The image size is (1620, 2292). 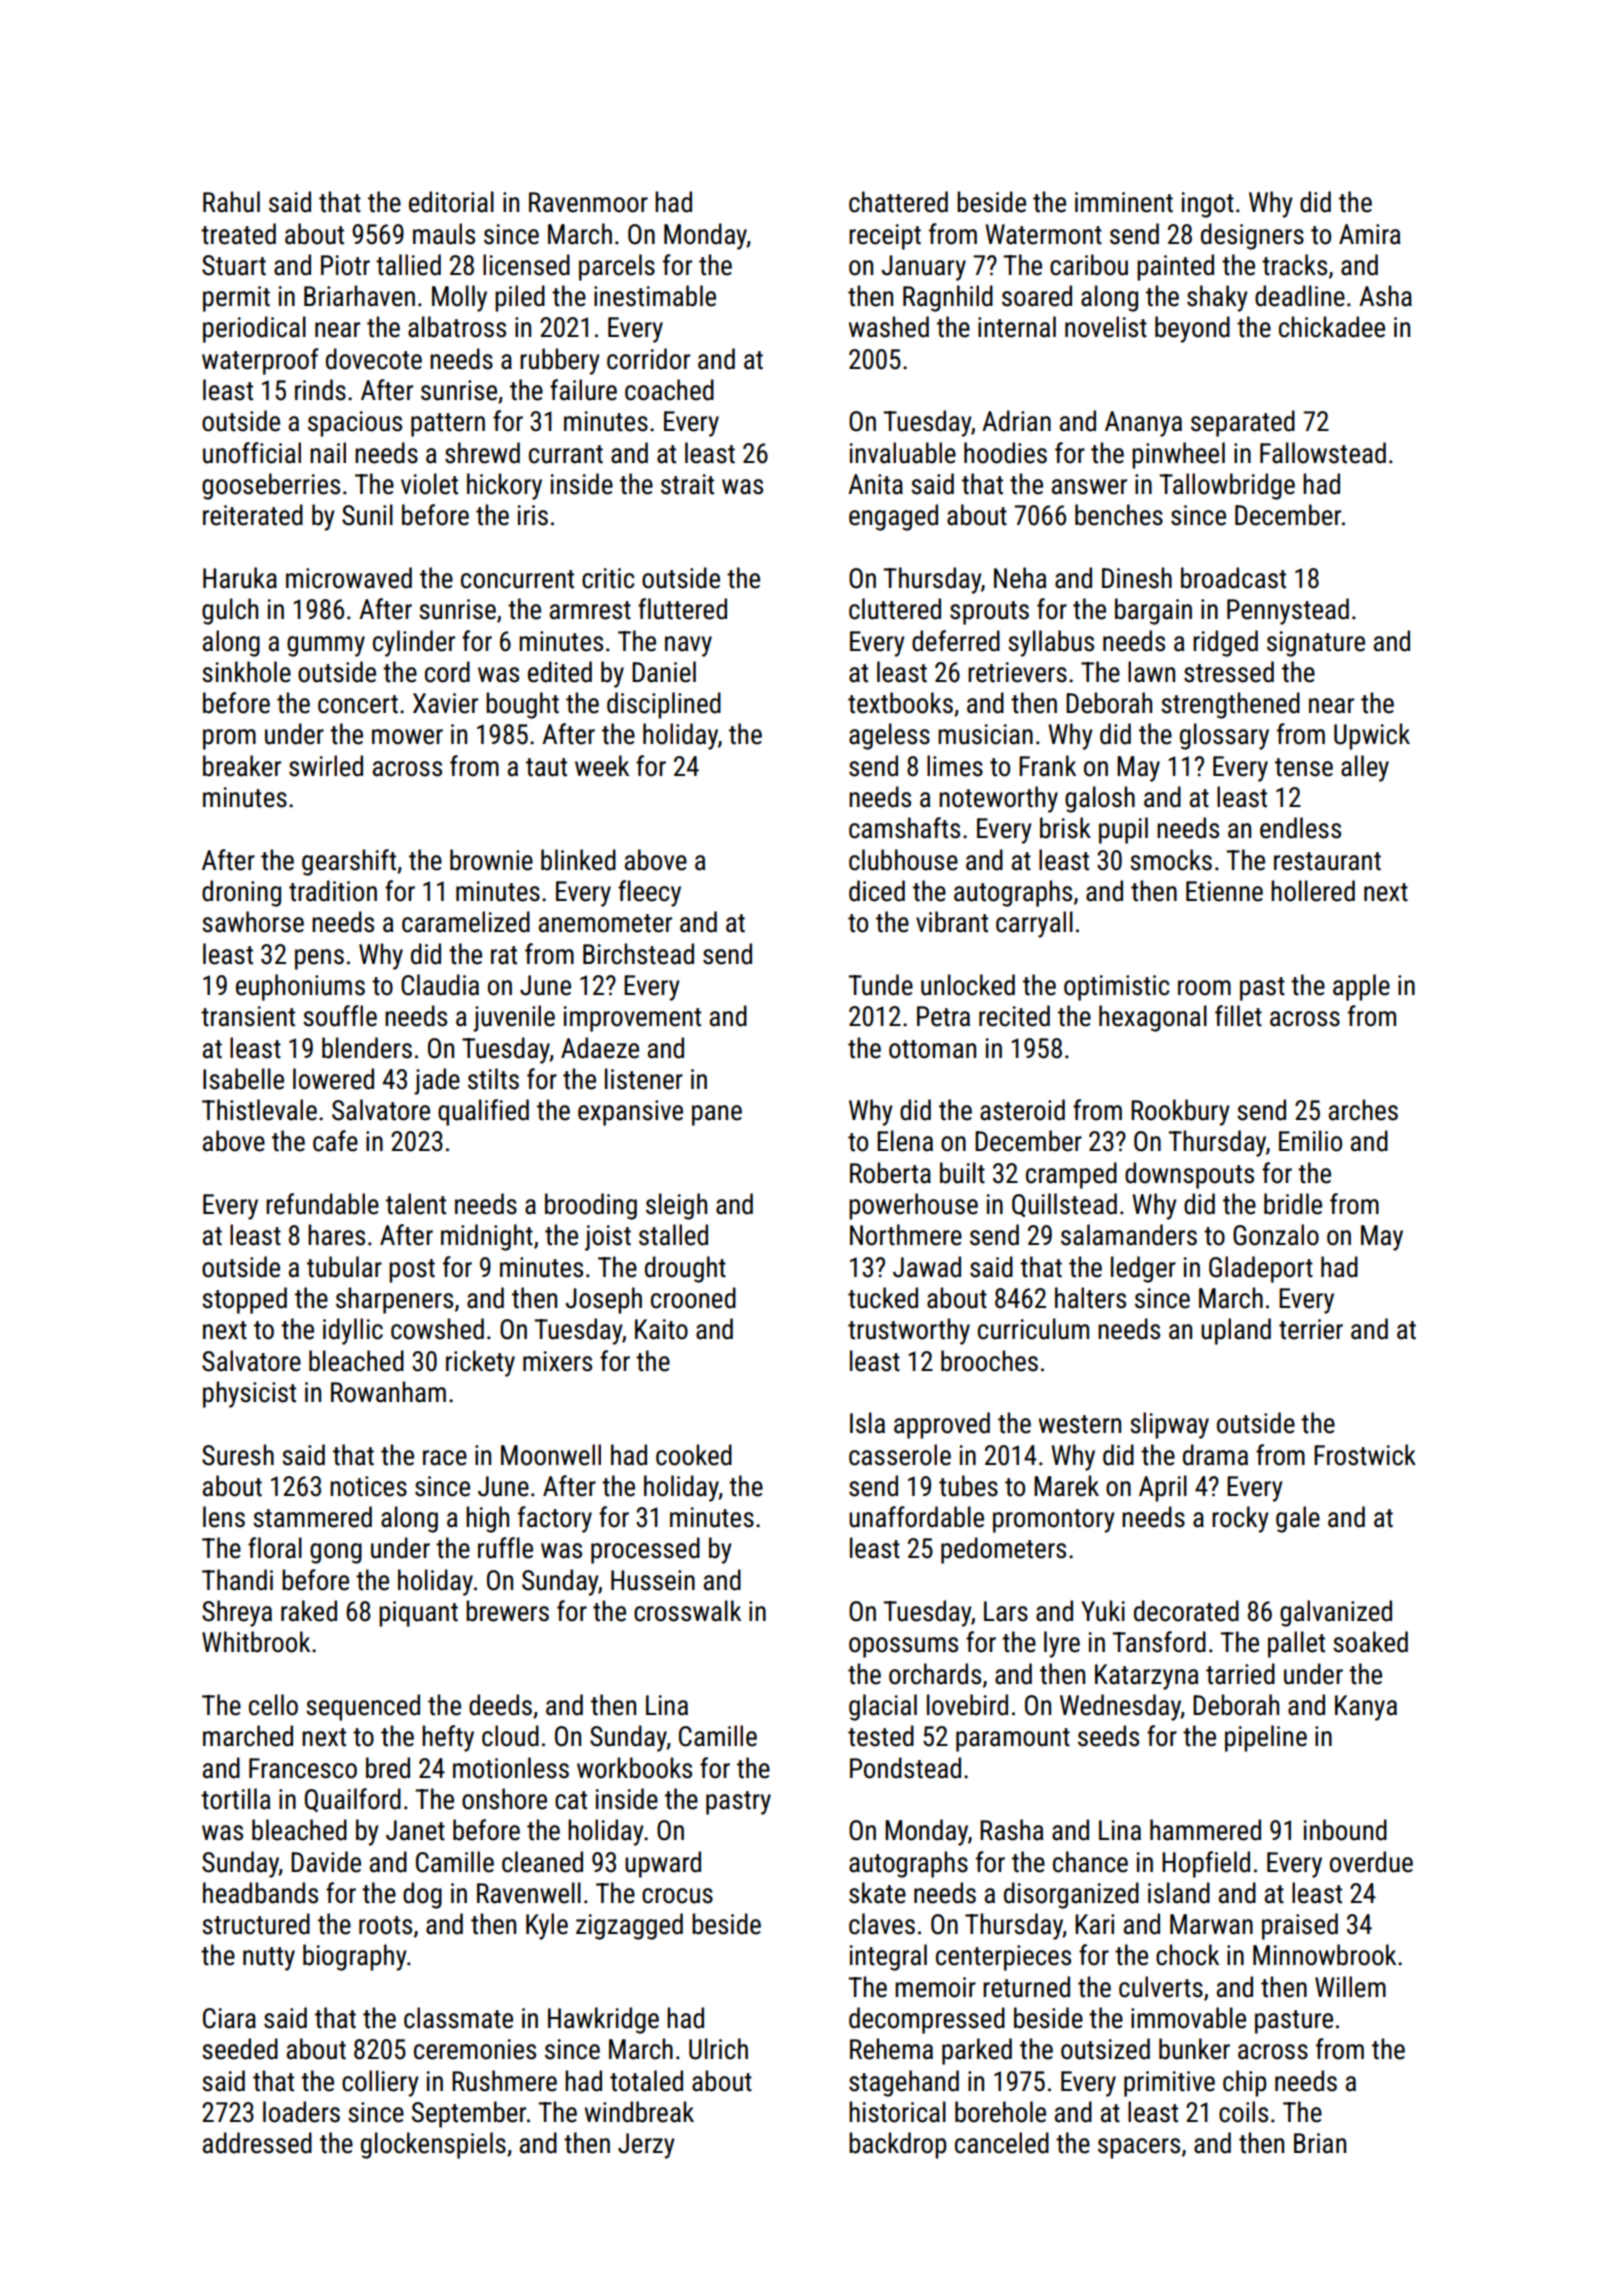 I want to click on Rahul, so click(x=231, y=202).
